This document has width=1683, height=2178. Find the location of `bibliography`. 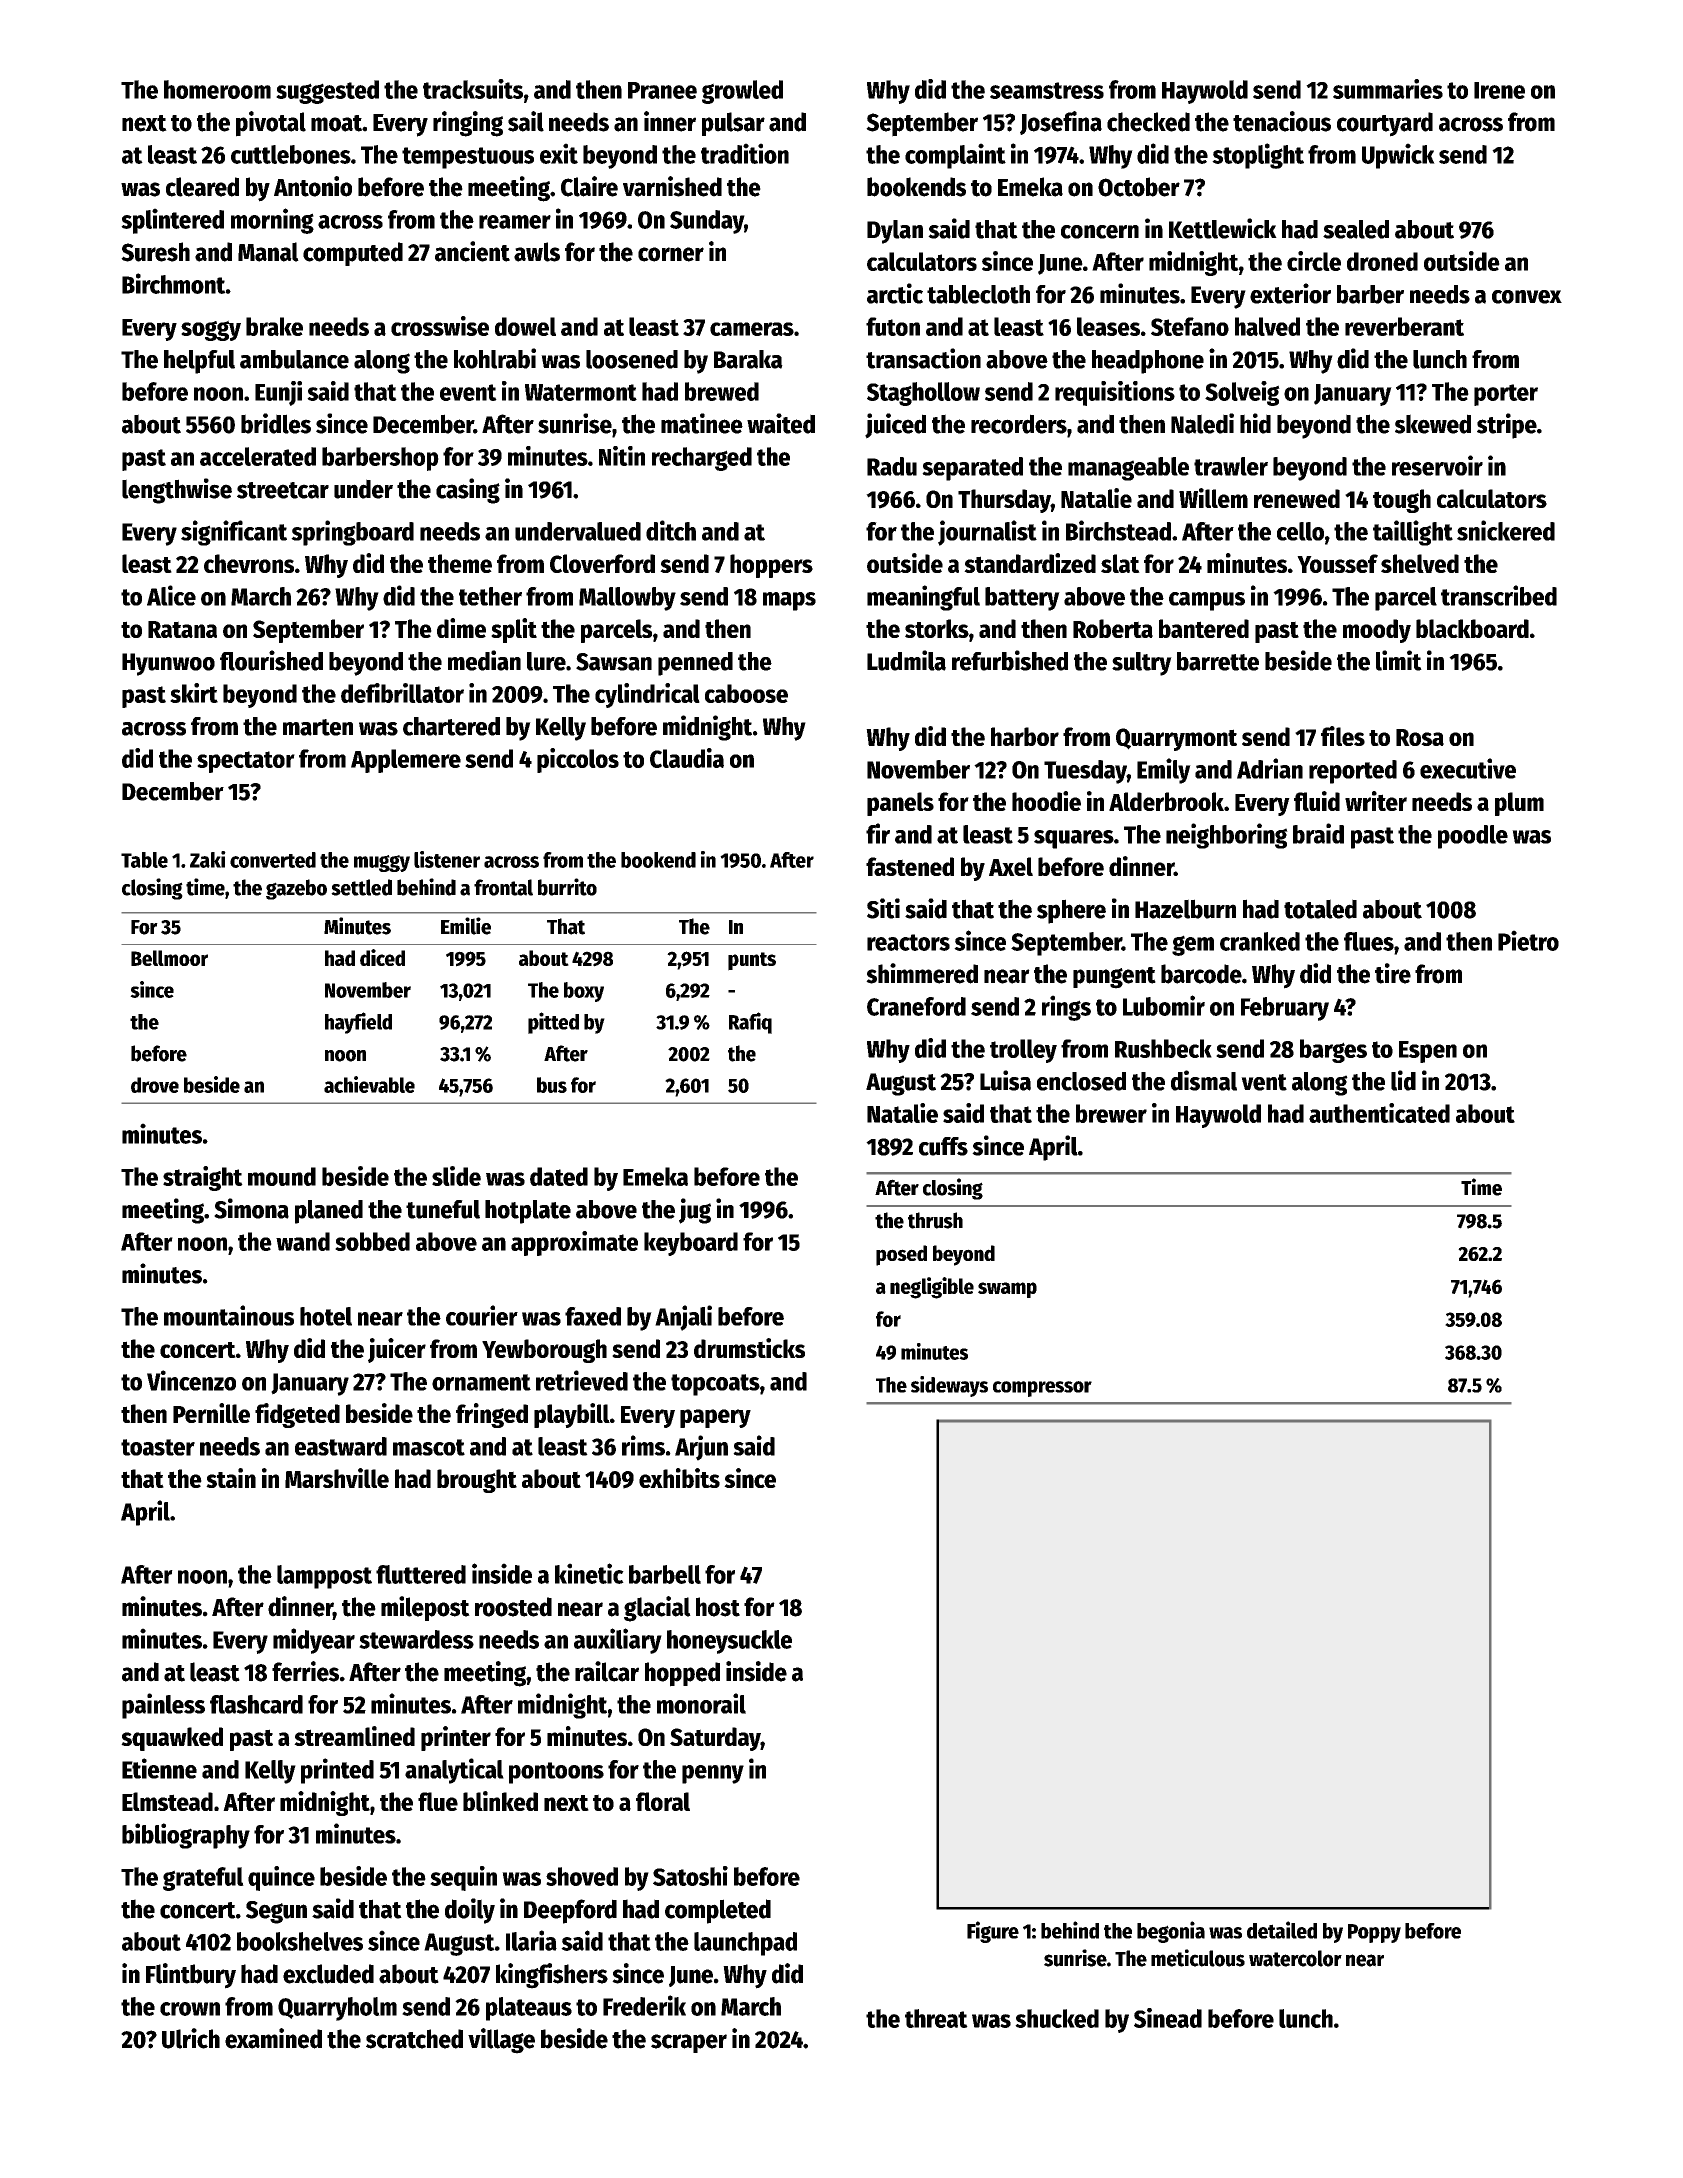

bibliography is located at coordinates (186, 1836).
